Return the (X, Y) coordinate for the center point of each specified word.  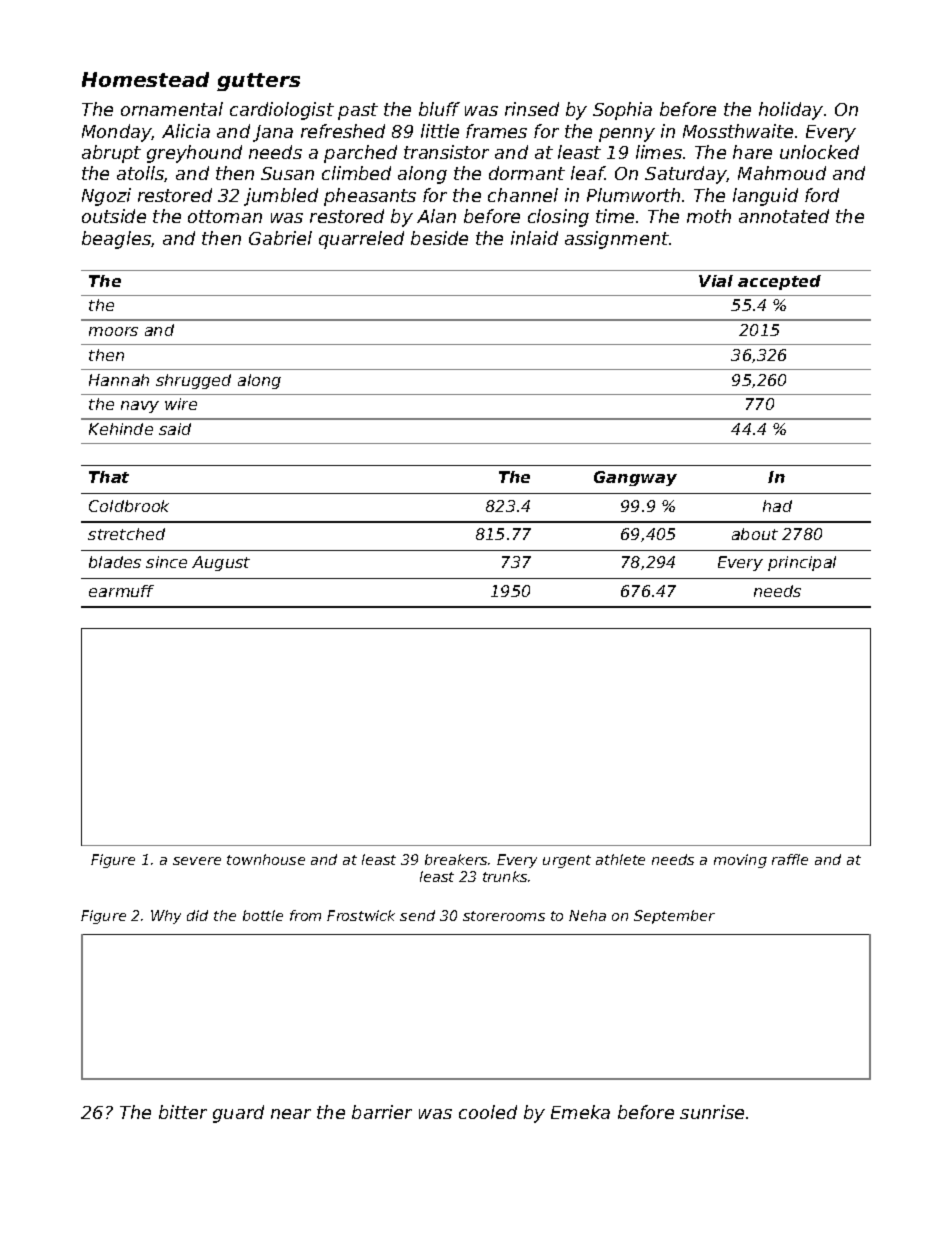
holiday (791, 111)
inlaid (534, 238)
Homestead (145, 79)
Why (166, 917)
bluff (439, 109)
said (175, 429)
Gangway (635, 478)
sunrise (712, 1112)
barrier (382, 1112)
